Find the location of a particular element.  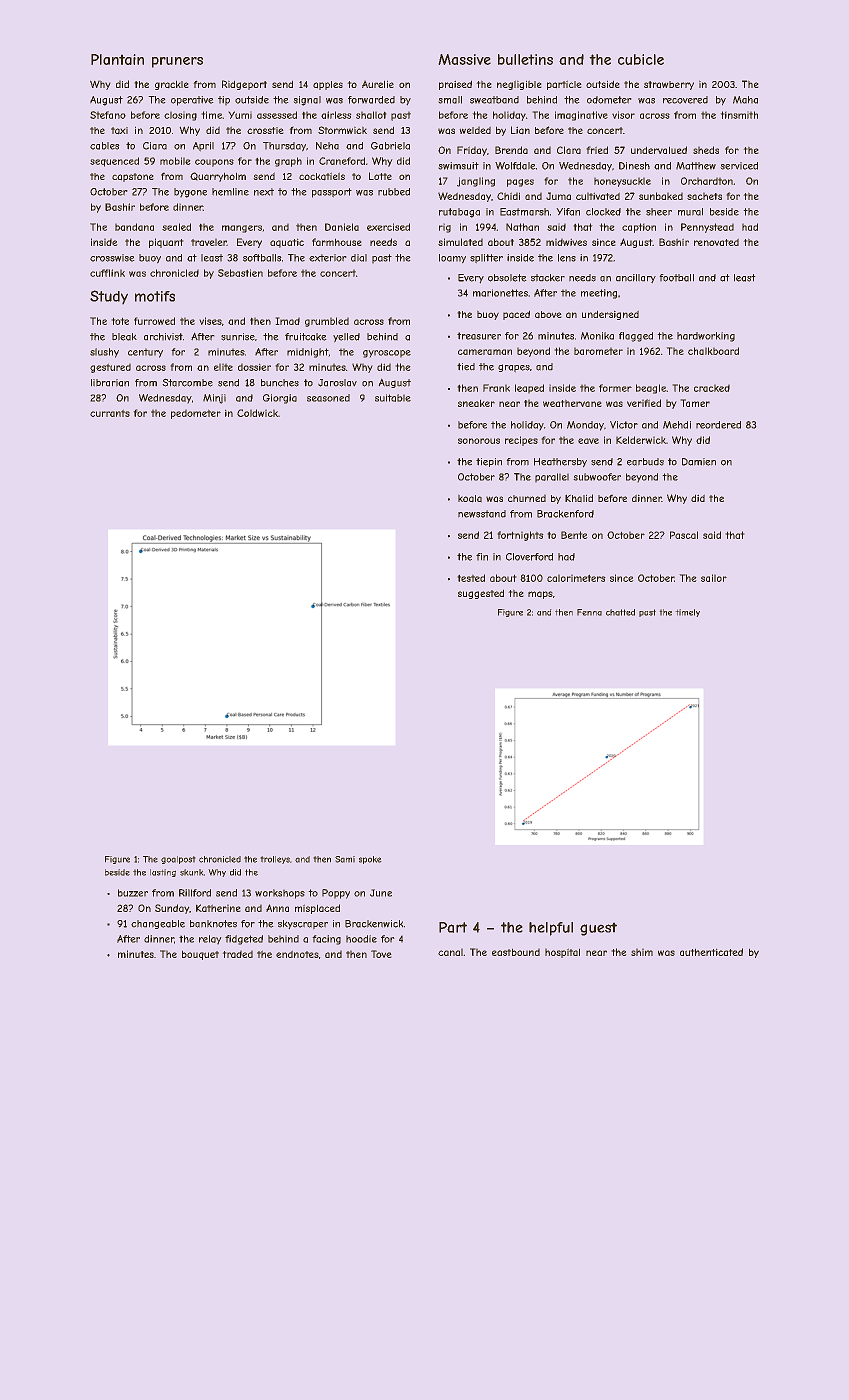

Jaroslav is located at coordinates (337, 383).
